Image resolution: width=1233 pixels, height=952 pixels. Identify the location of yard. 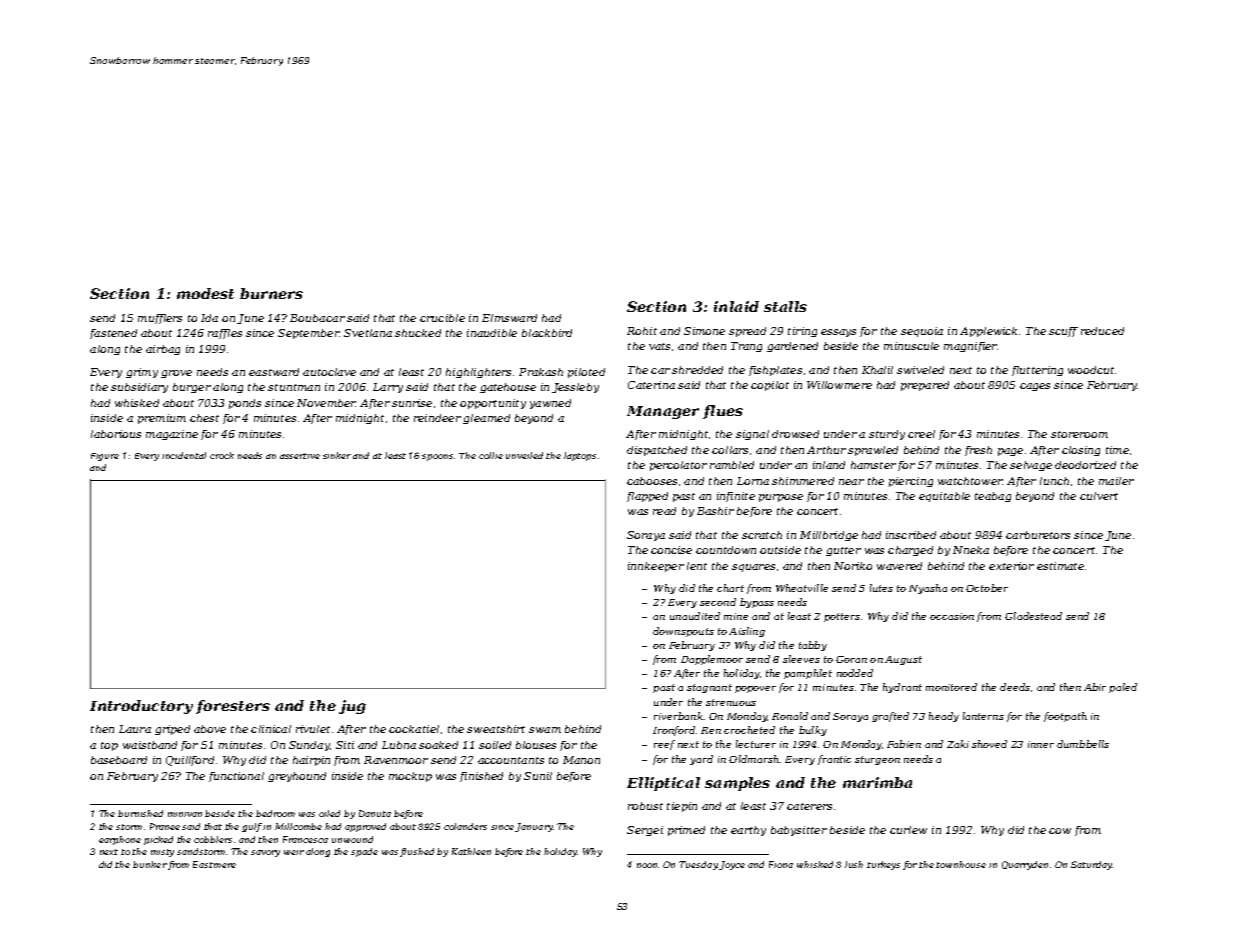
(701, 760).
